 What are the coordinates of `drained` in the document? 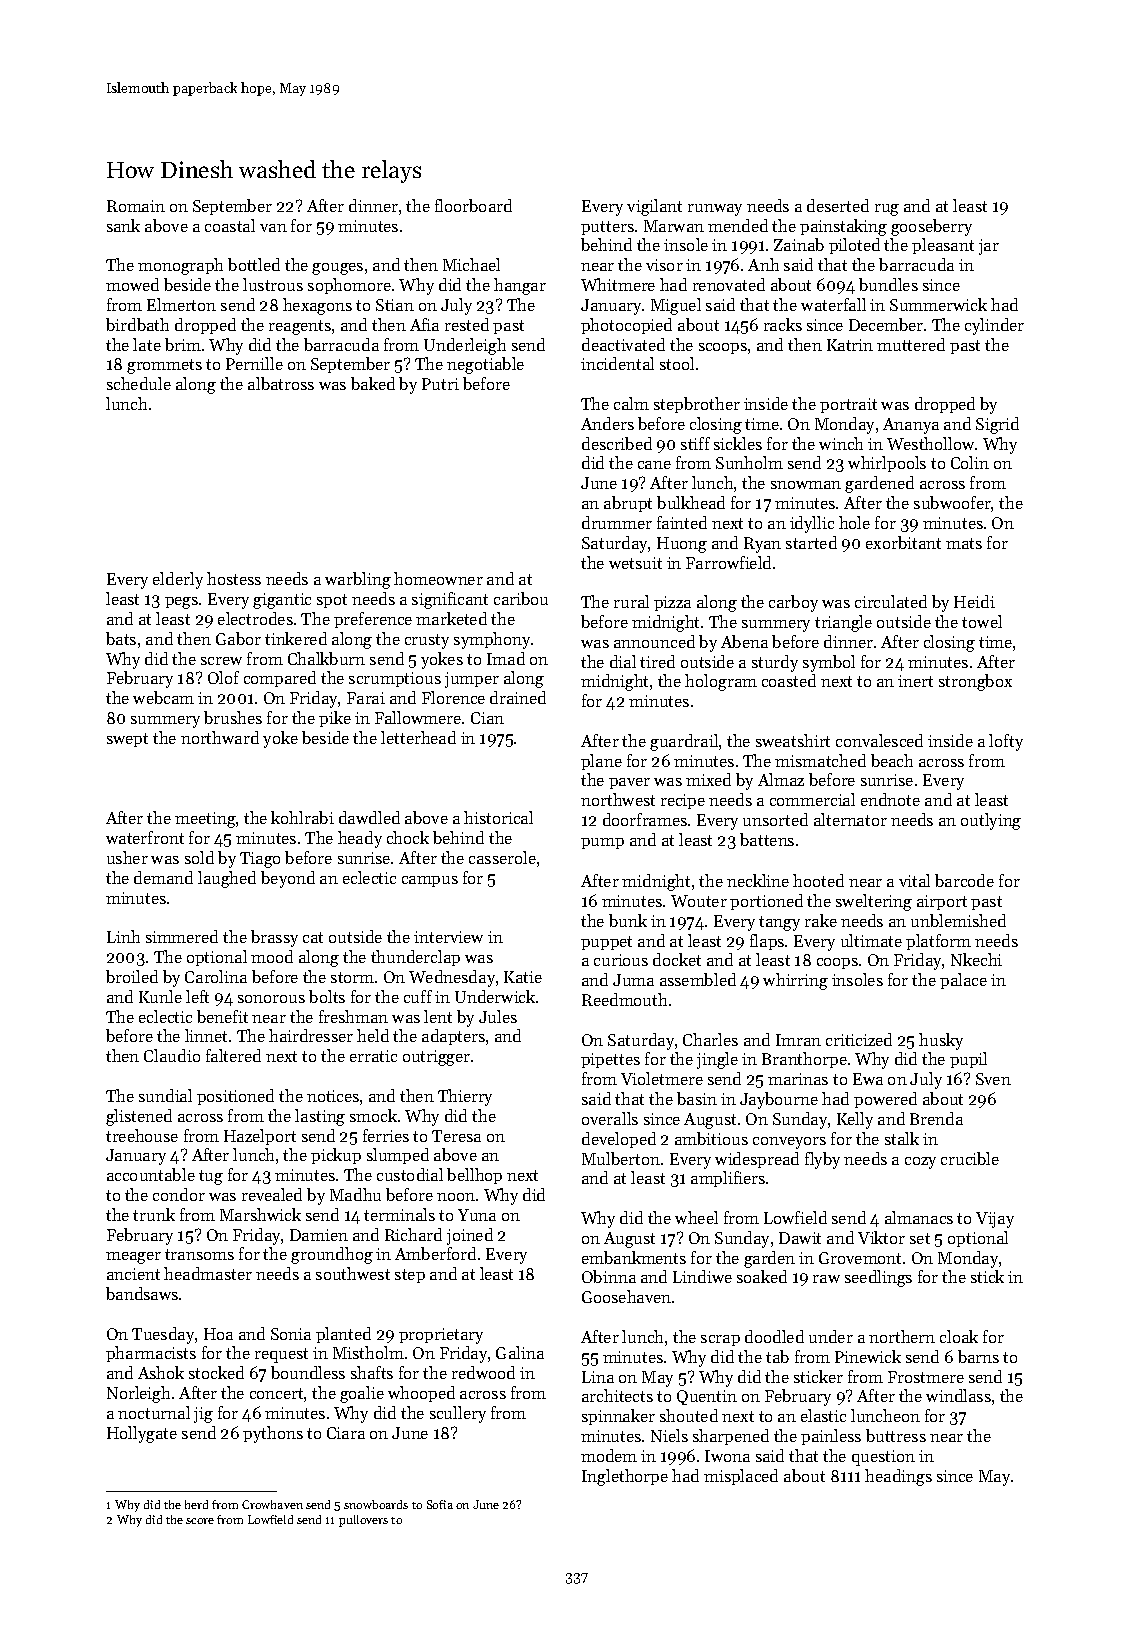 It's located at (518, 697).
